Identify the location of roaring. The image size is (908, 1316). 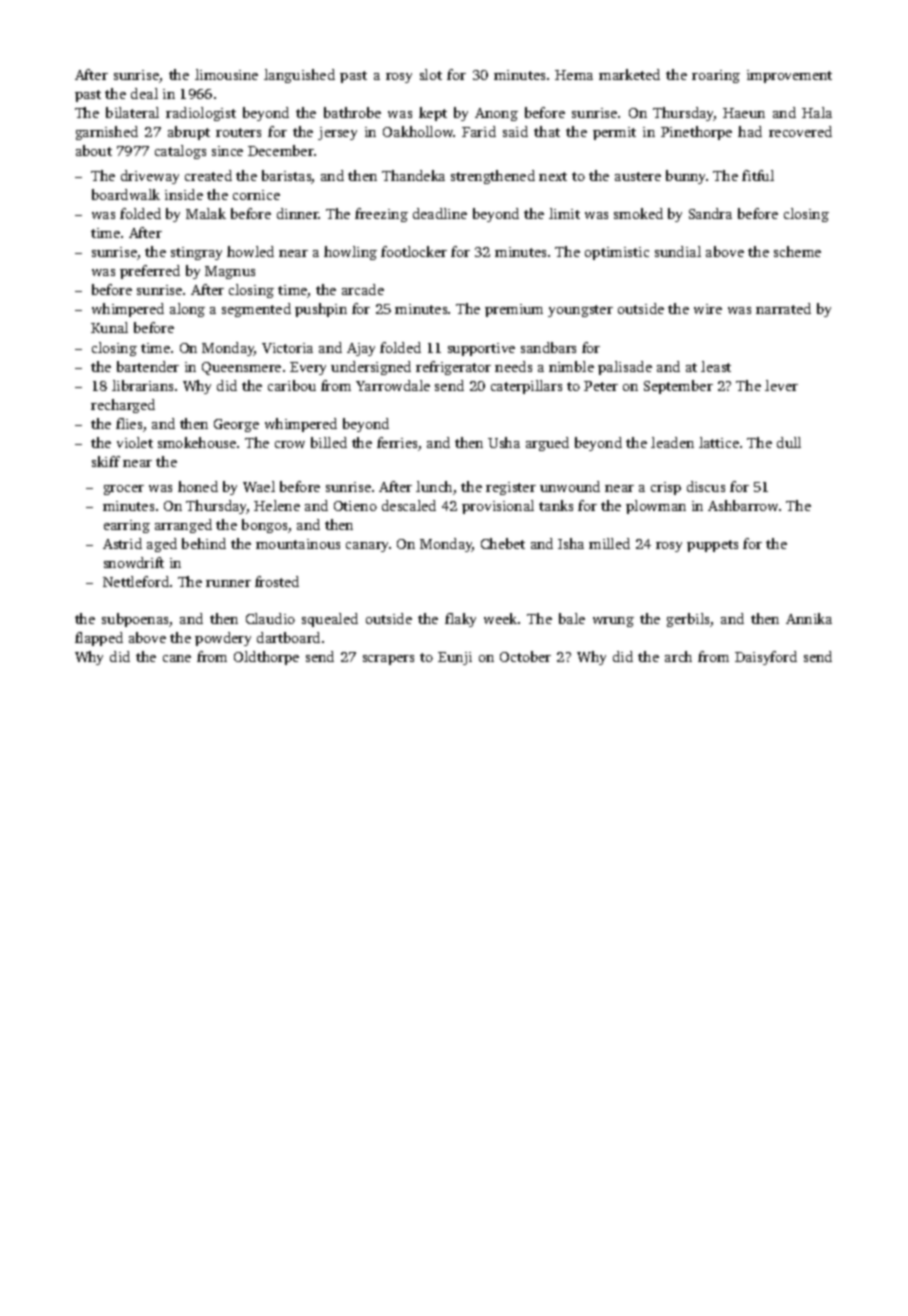
(716, 76).
